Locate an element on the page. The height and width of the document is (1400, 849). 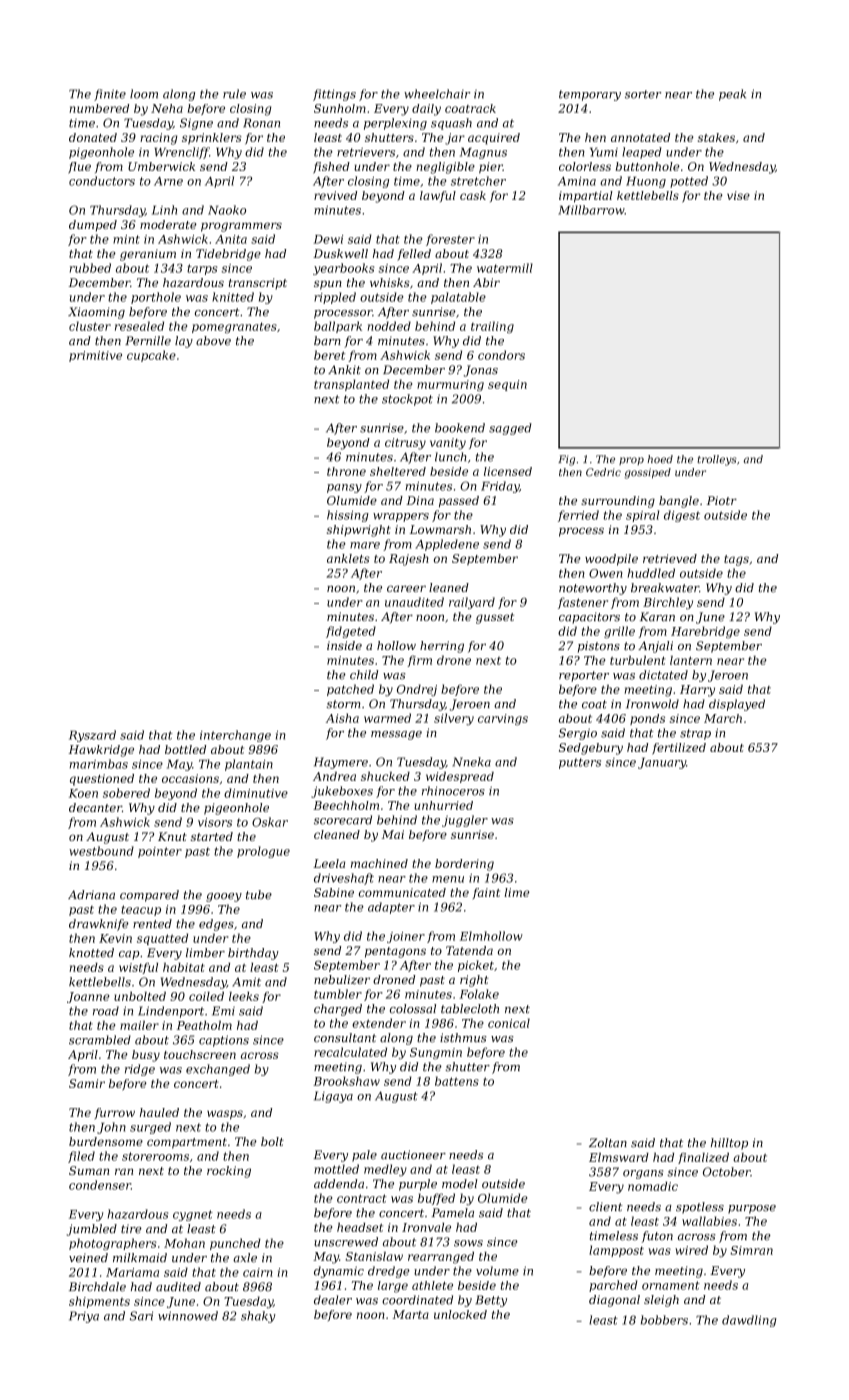
battens is located at coordinates (457, 1081).
